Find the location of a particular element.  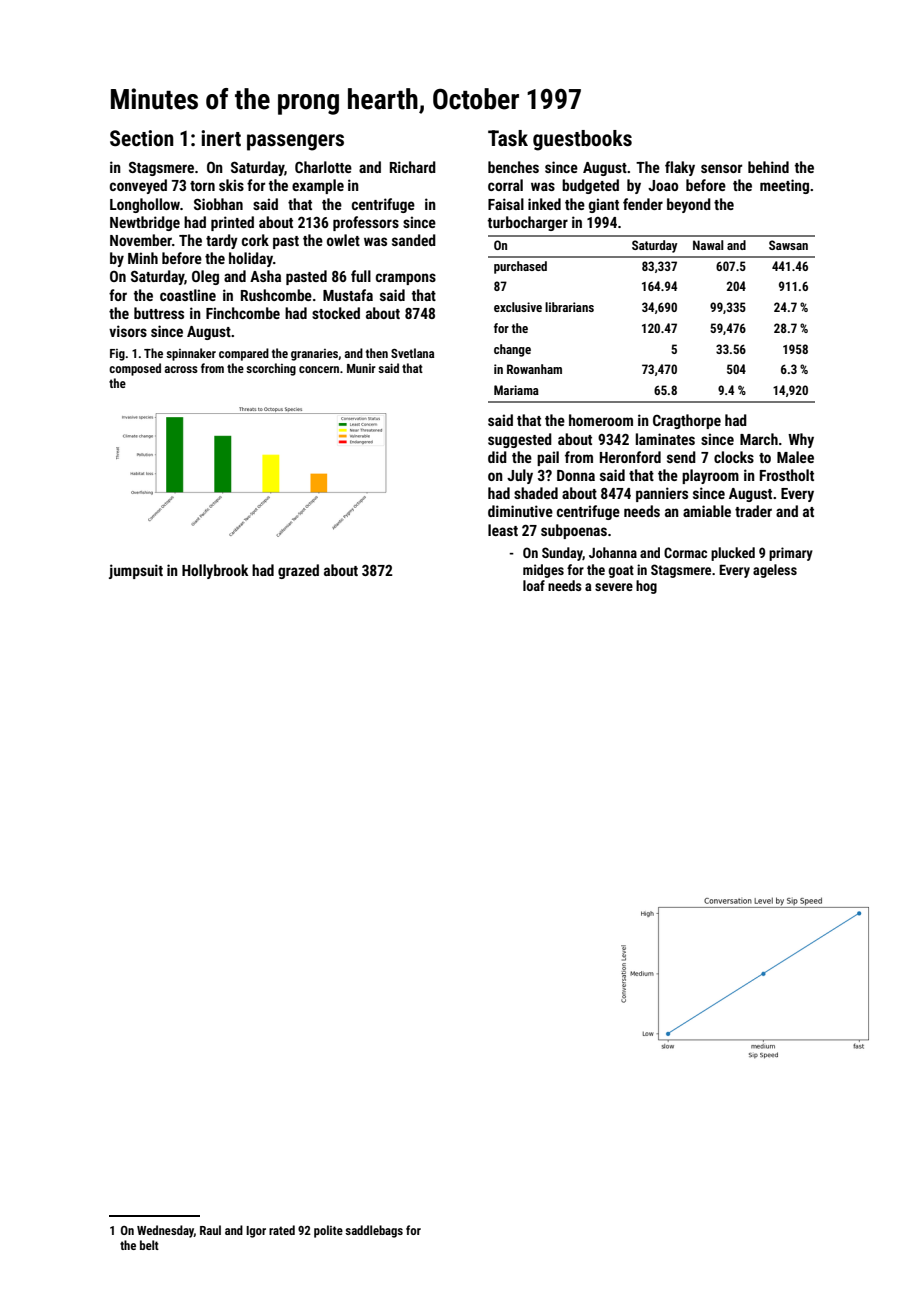

Igor is located at coordinates (256, 1232).
